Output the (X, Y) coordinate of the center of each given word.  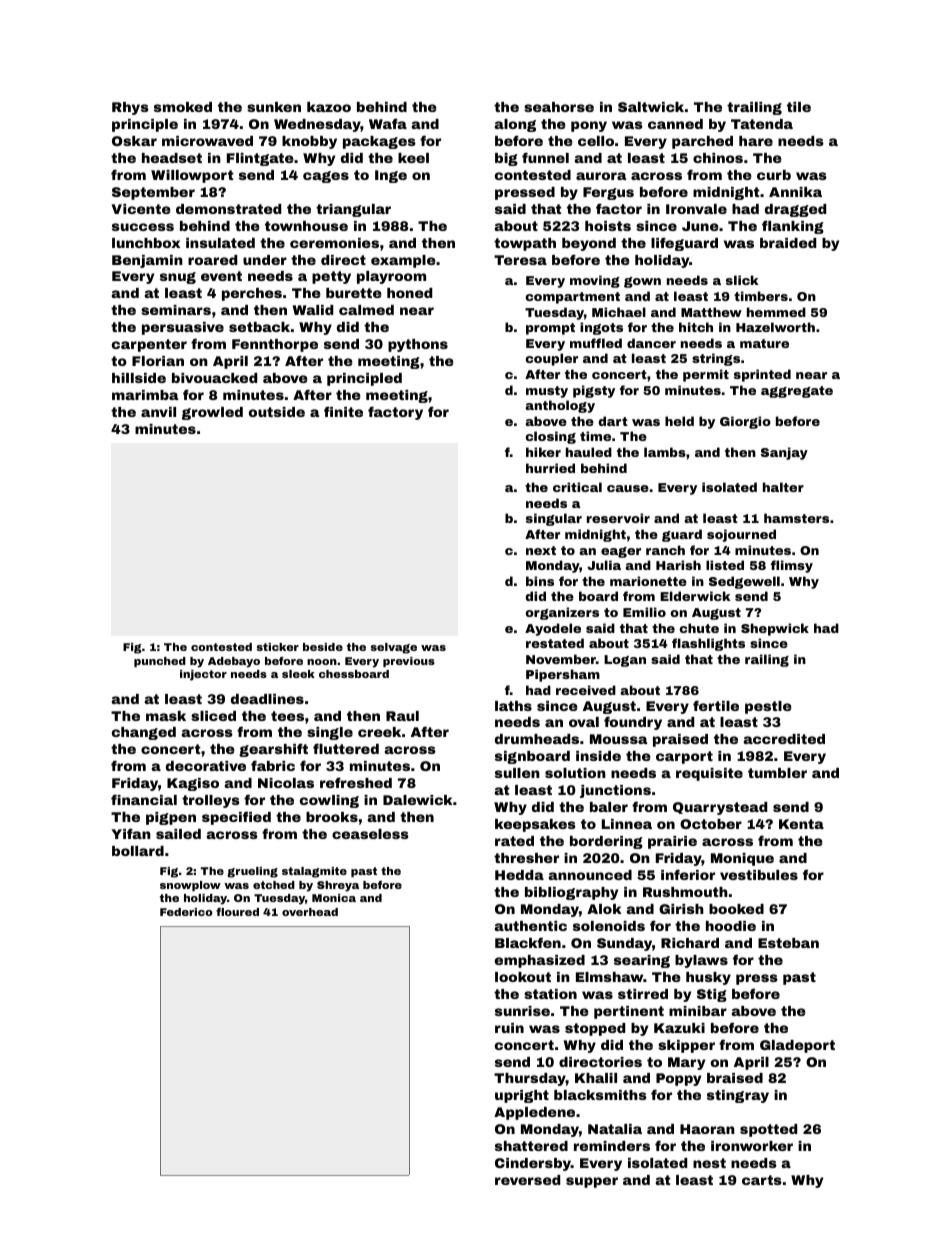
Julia (604, 565)
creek (379, 732)
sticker (277, 647)
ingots (601, 328)
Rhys (130, 108)
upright (522, 1096)
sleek (298, 674)
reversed (527, 1180)
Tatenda (762, 124)
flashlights (708, 644)
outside (277, 412)
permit (706, 375)
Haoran (707, 1129)
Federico (186, 912)
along (515, 125)
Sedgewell (744, 582)
